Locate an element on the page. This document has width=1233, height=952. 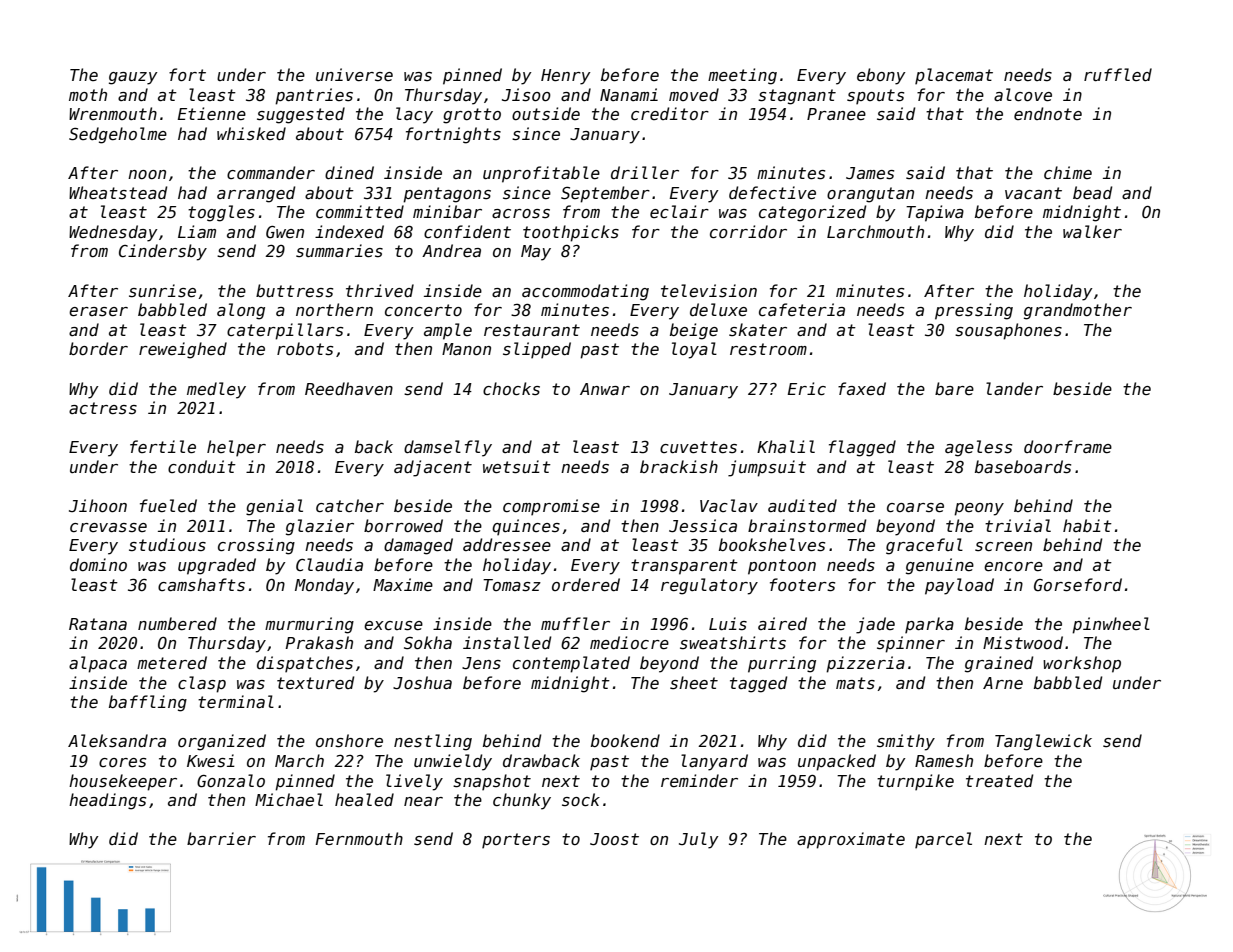
reminder is located at coordinates (699, 780).
